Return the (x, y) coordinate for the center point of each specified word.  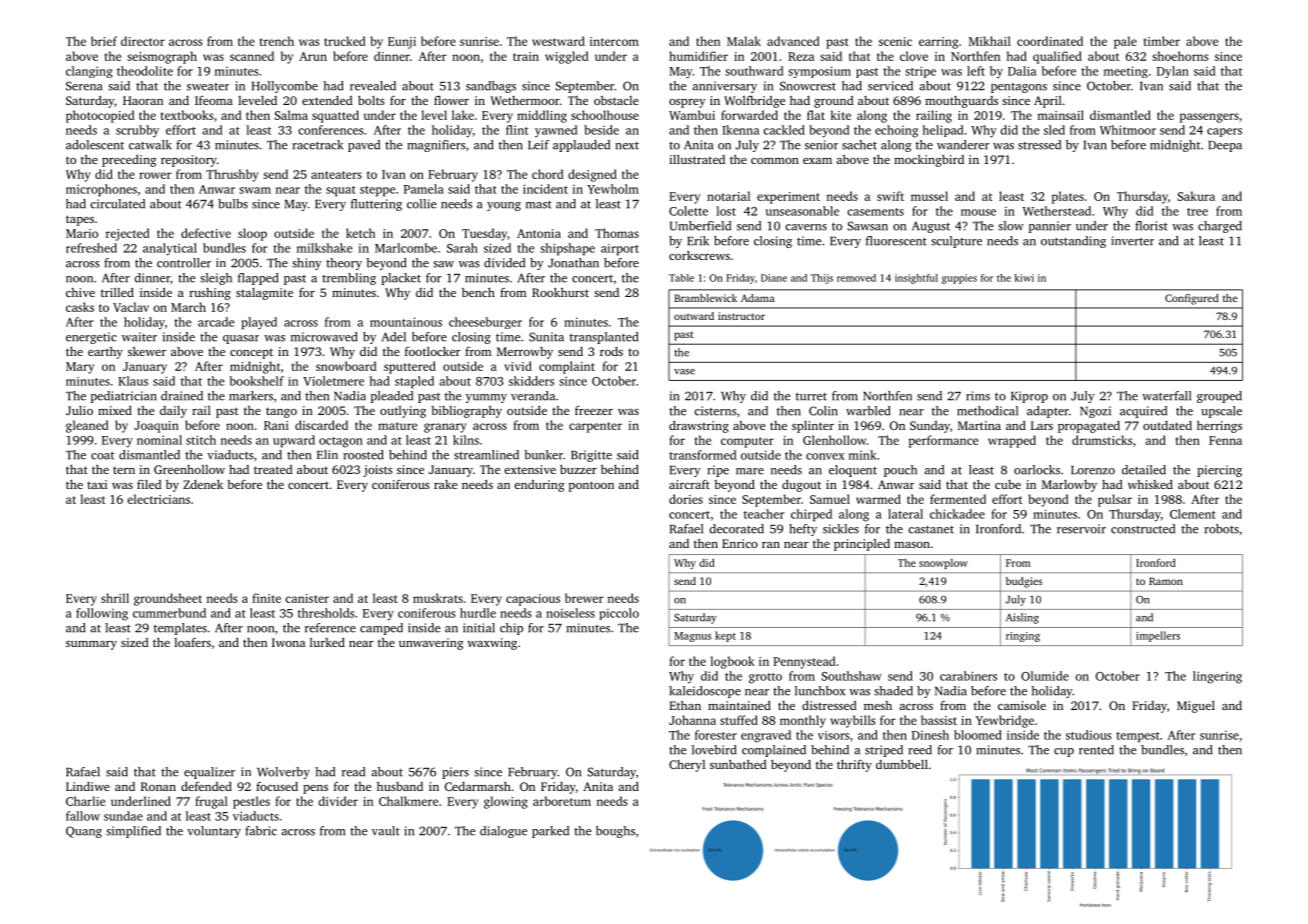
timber (1162, 41)
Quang (84, 832)
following (102, 614)
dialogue (503, 832)
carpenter (595, 427)
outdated (1167, 425)
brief (104, 41)
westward (558, 41)
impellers (1158, 636)
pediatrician (124, 397)
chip (511, 629)
